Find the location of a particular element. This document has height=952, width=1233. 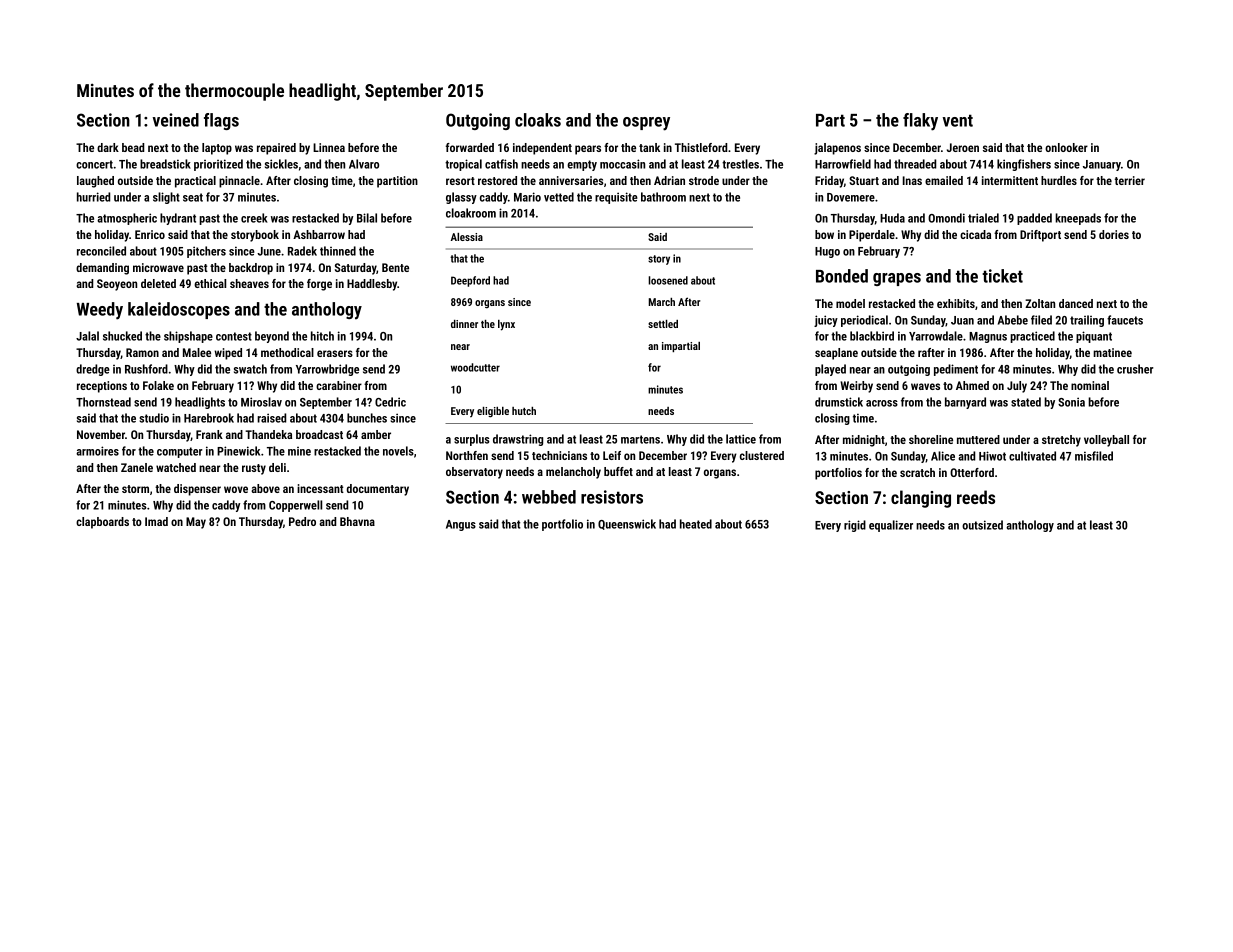

woodcutter is located at coordinates (475, 367).
